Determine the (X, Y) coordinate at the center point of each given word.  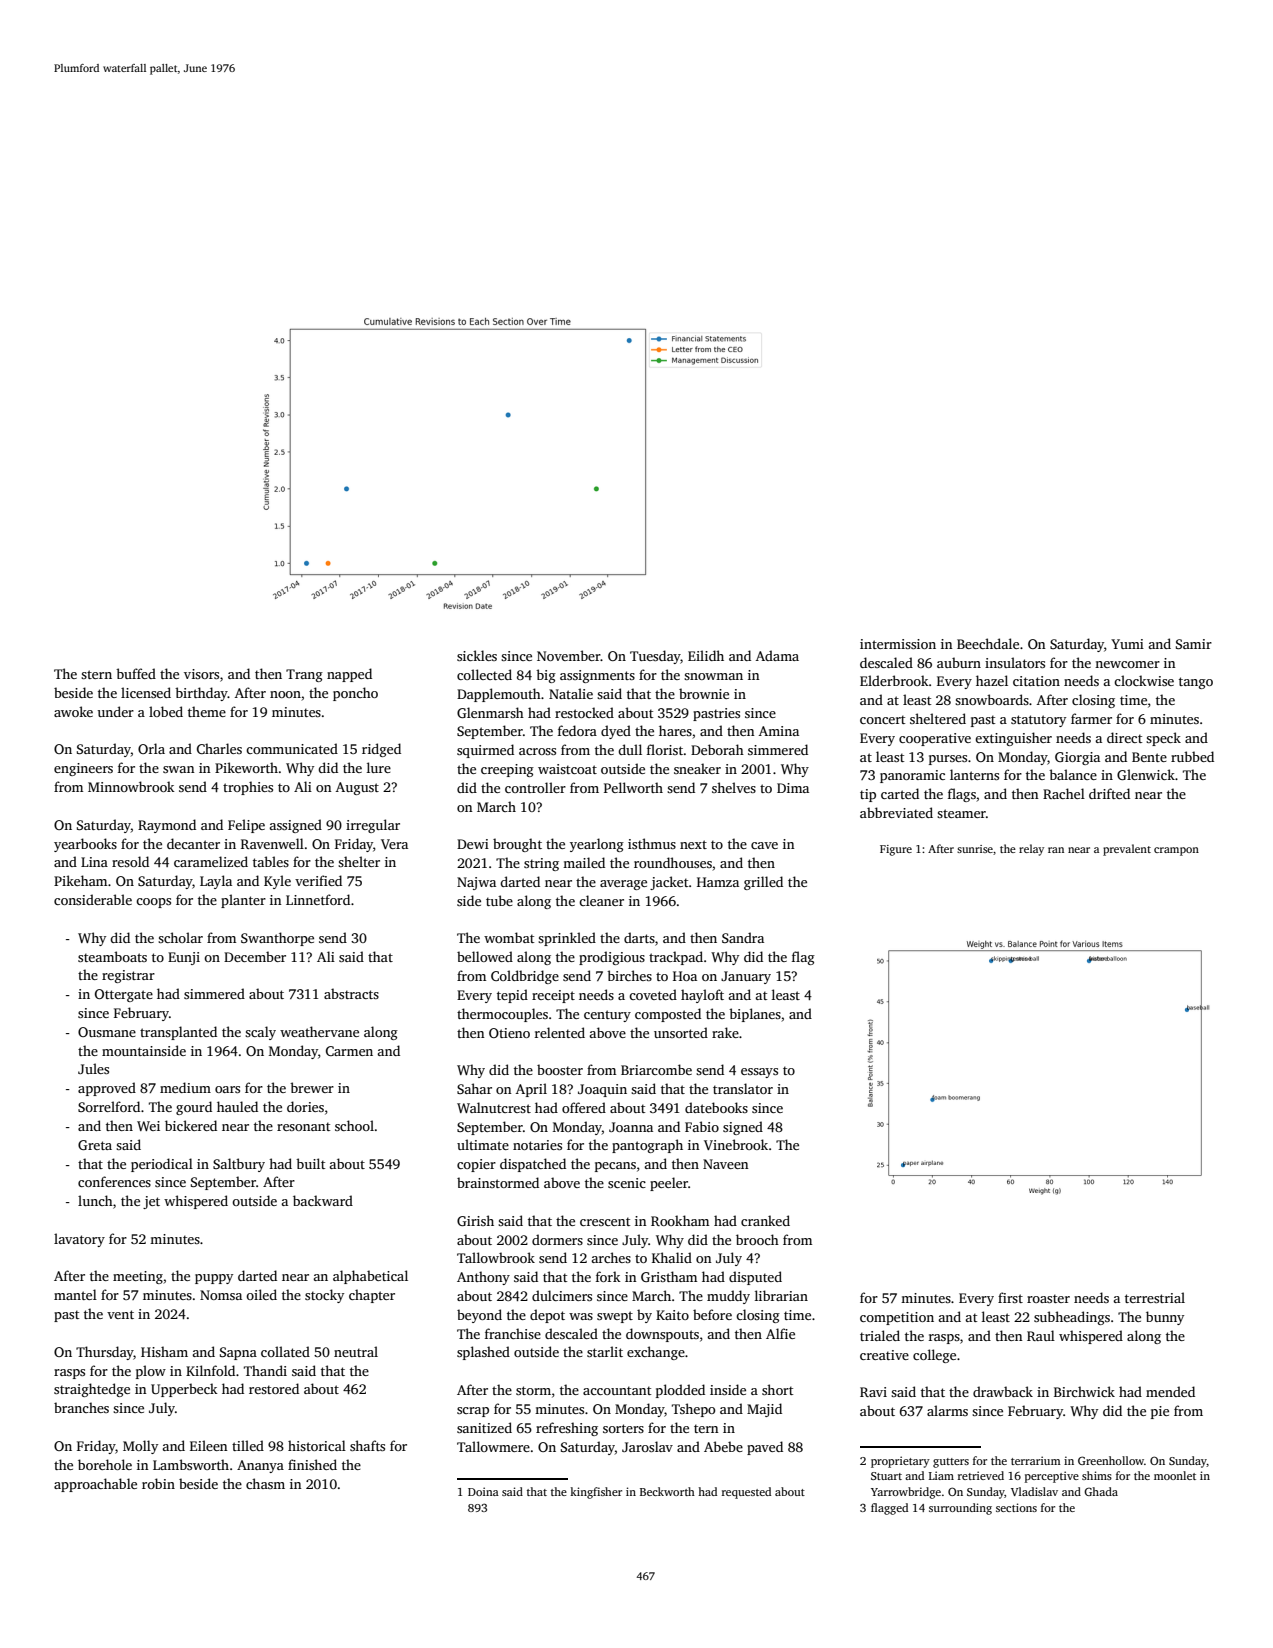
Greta (95, 1145)
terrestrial (1155, 1297)
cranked (765, 1220)
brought (517, 845)
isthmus (652, 843)
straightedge (92, 1390)
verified (318, 880)
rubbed (1192, 756)
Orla (151, 748)
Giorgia (1077, 758)
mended (1170, 1391)
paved (765, 1448)
